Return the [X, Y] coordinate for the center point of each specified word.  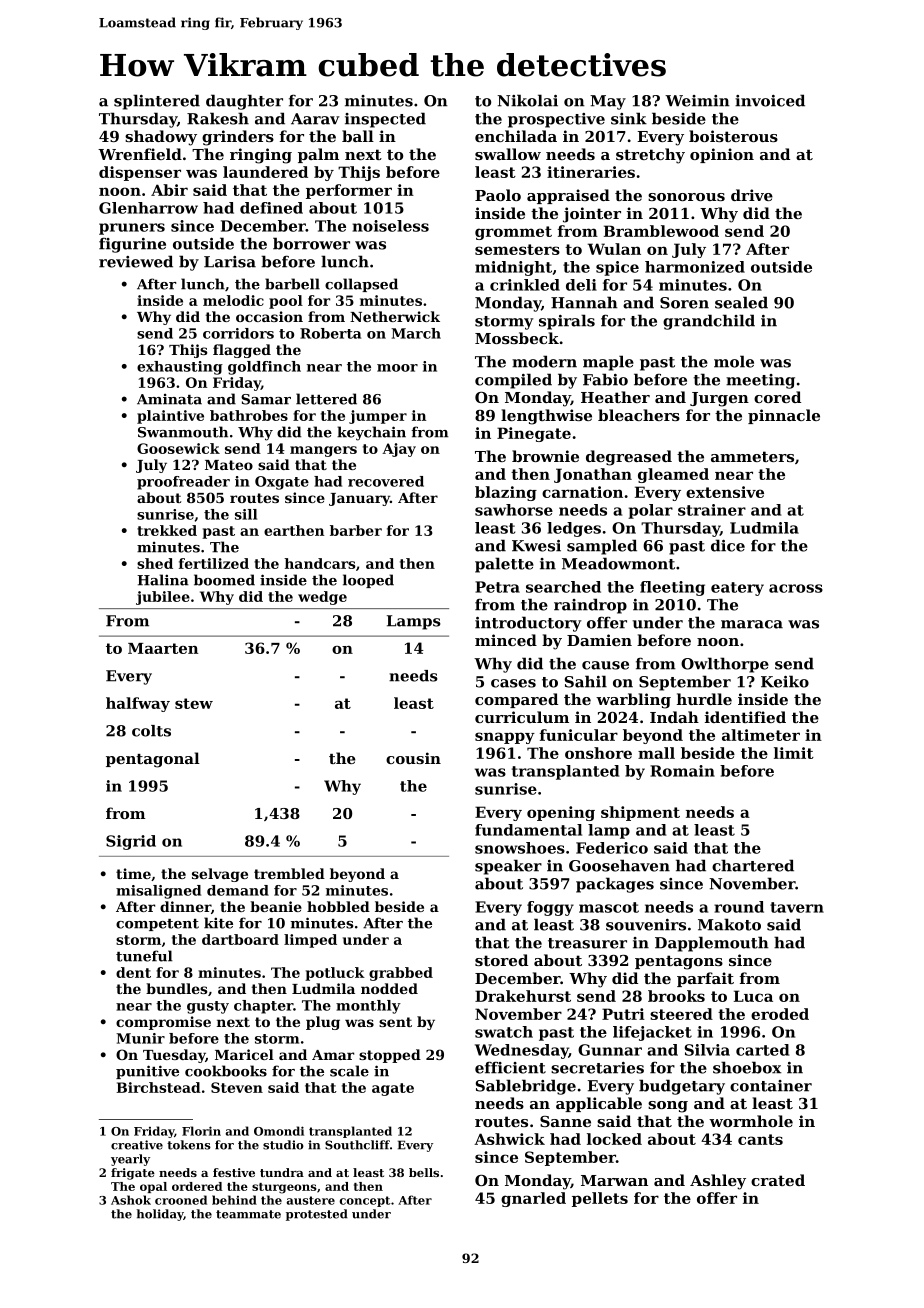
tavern [797, 907]
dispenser [140, 173]
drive [752, 195]
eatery [737, 589]
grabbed [401, 974]
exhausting [180, 368]
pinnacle [784, 416]
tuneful [144, 956]
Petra [497, 587]
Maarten [163, 648]
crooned [181, 1200]
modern [544, 361]
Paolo [498, 195]
